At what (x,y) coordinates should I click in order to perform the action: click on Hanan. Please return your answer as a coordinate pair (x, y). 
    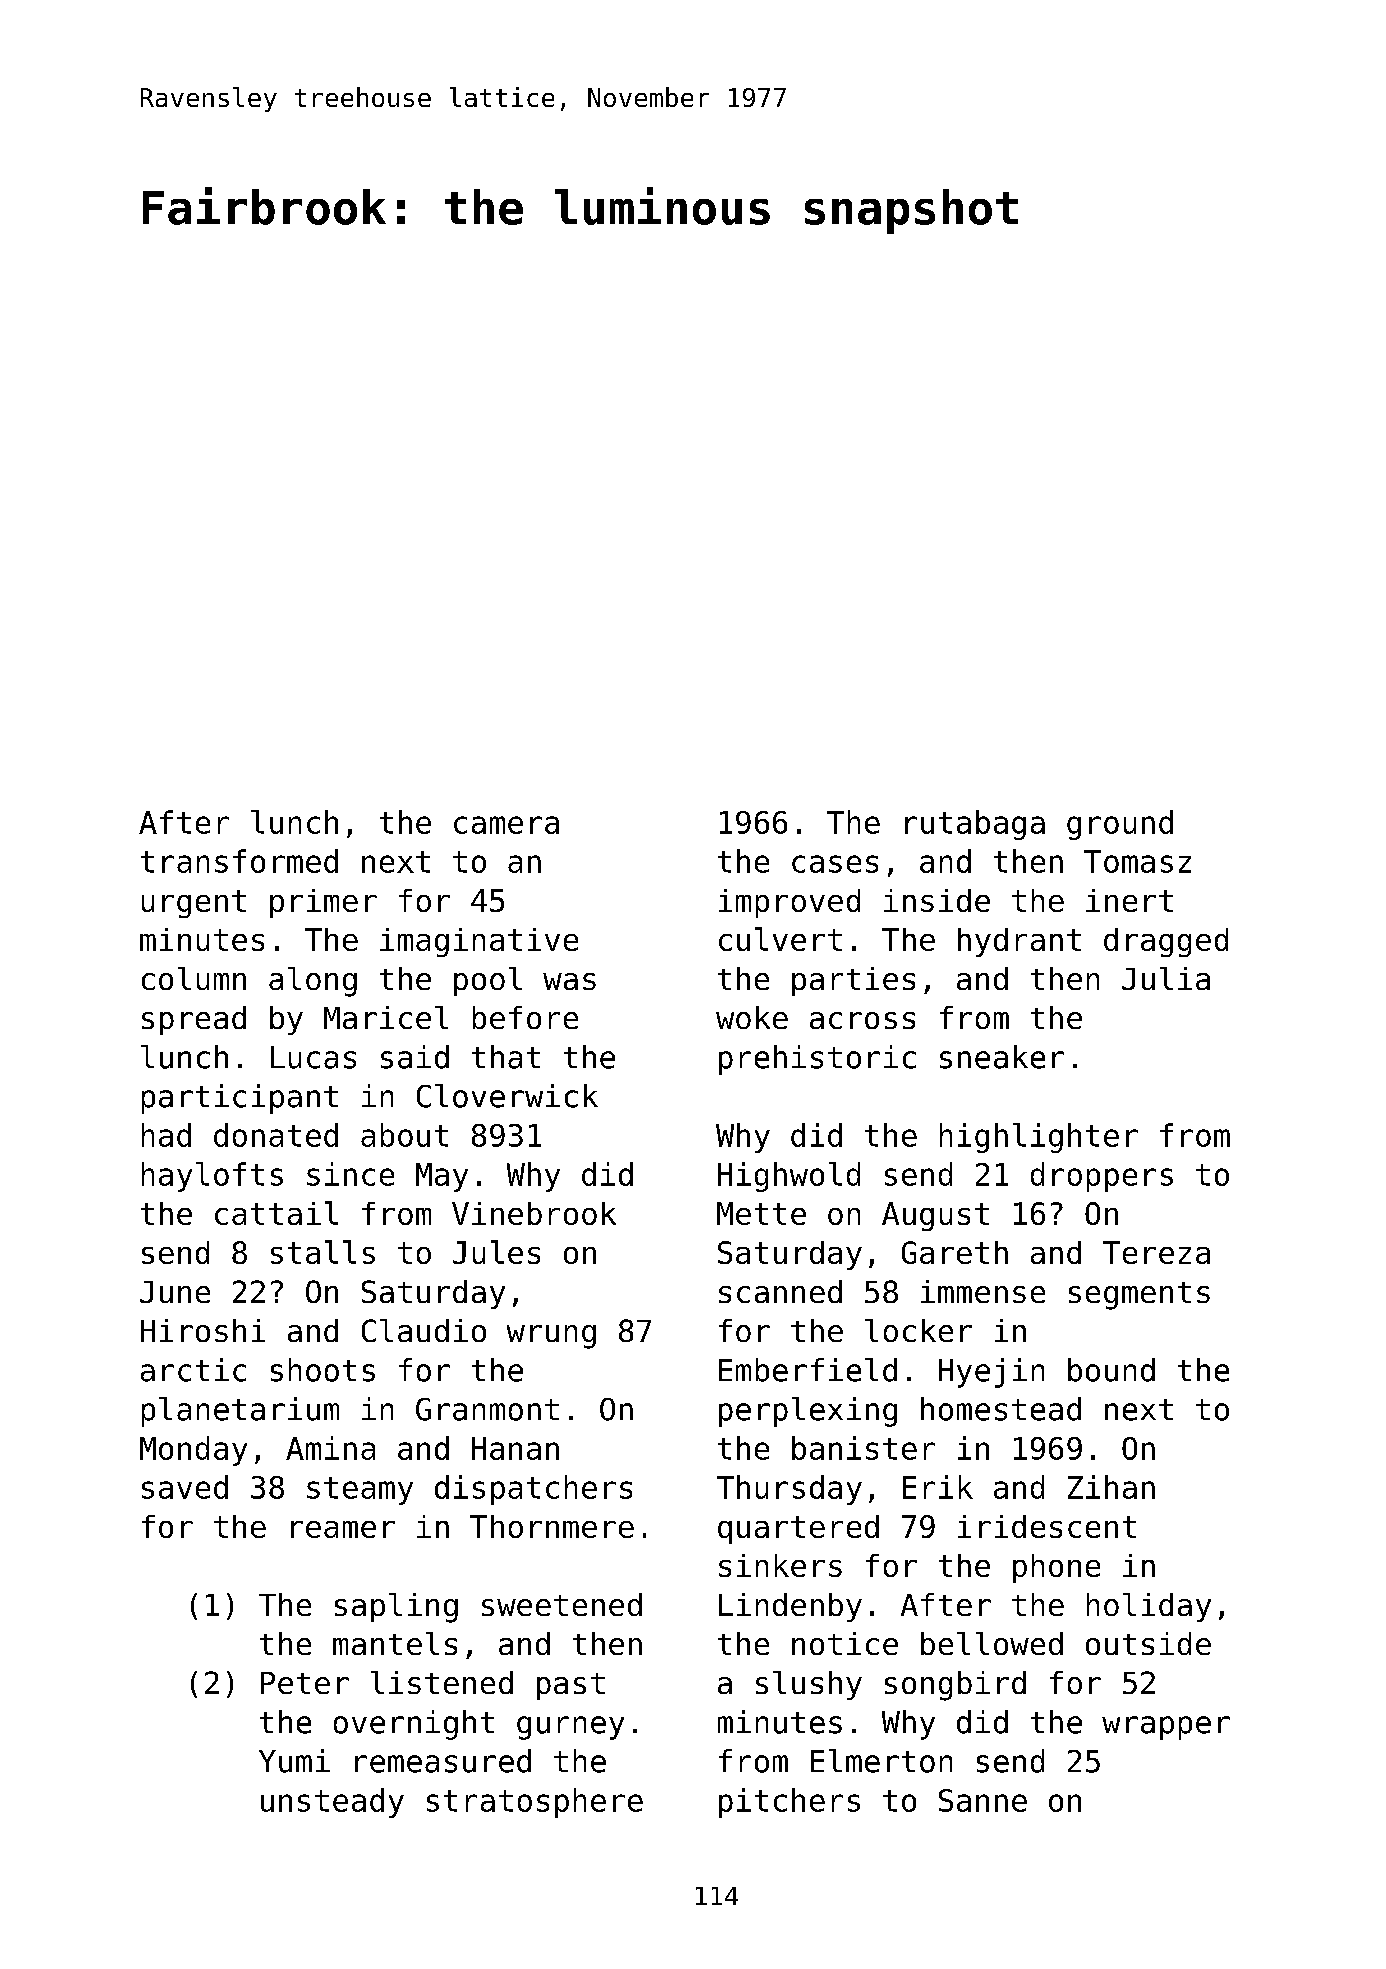
    Looking at the image, I should click on (515, 1448).
